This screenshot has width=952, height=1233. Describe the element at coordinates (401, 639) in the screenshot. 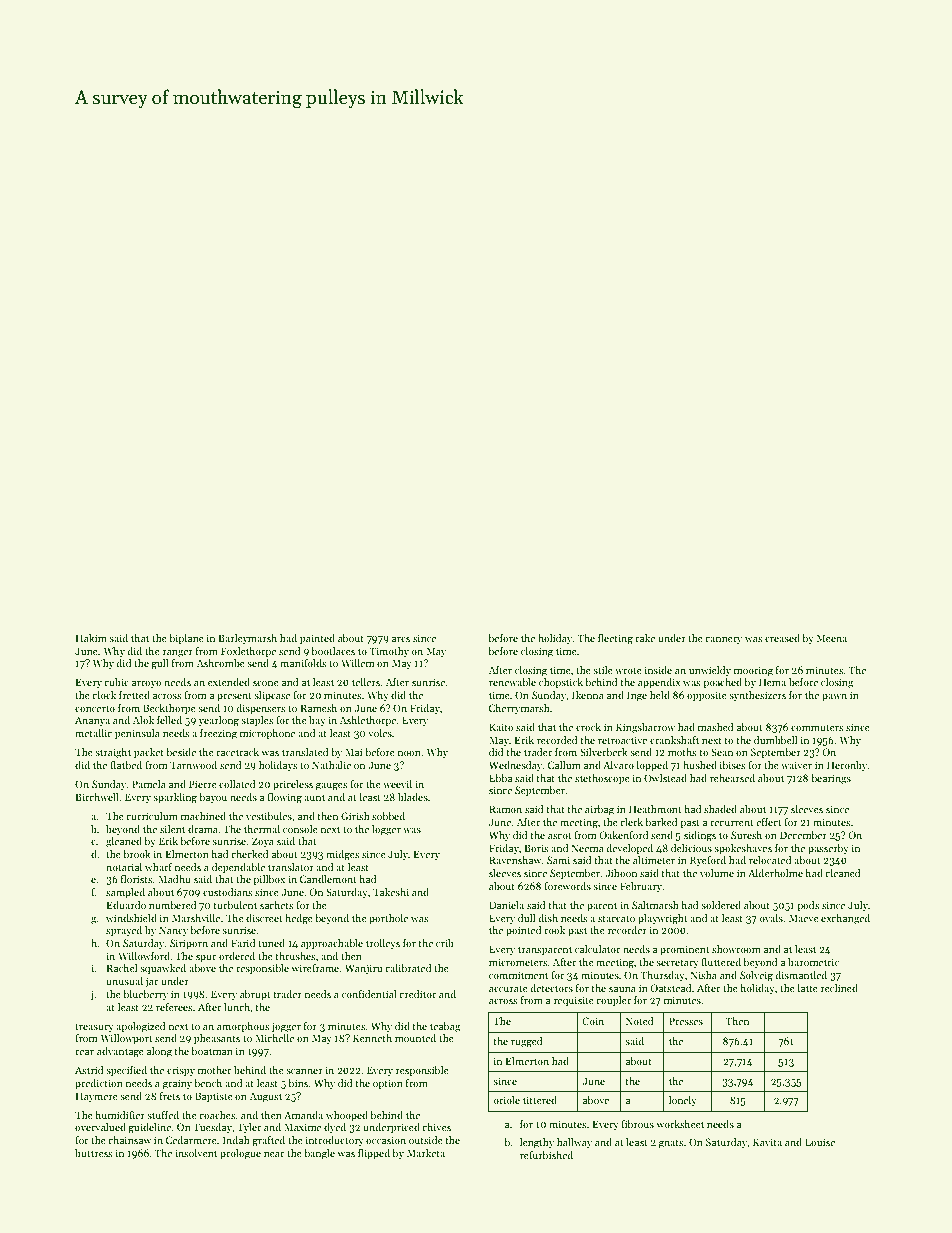

I see `arcs` at that location.
